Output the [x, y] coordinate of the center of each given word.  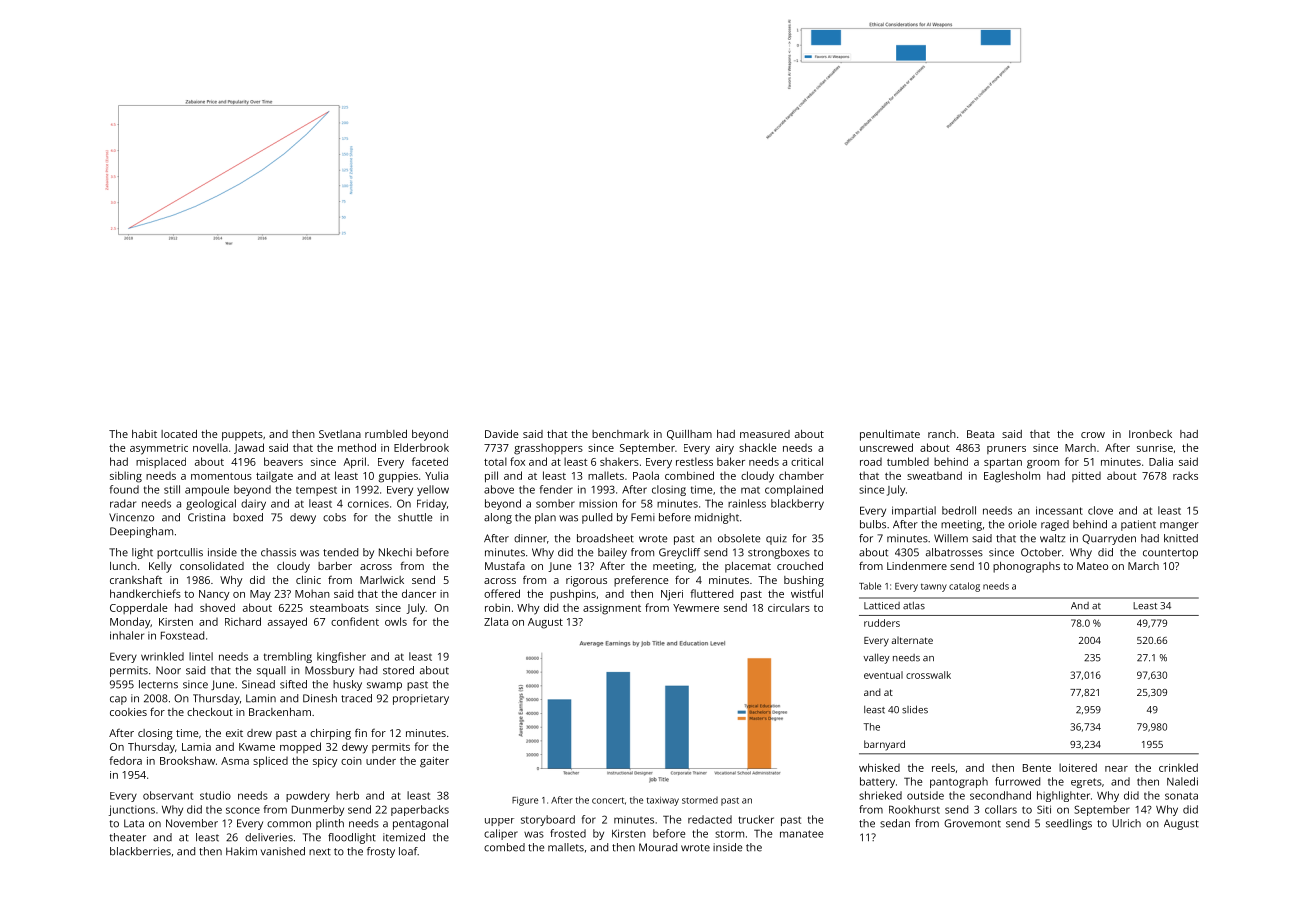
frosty [381, 852]
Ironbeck [1150, 434]
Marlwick [382, 580]
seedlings [1069, 824]
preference [641, 581]
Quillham [689, 435]
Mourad [658, 847]
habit [144, 434]
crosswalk [928, 675]
